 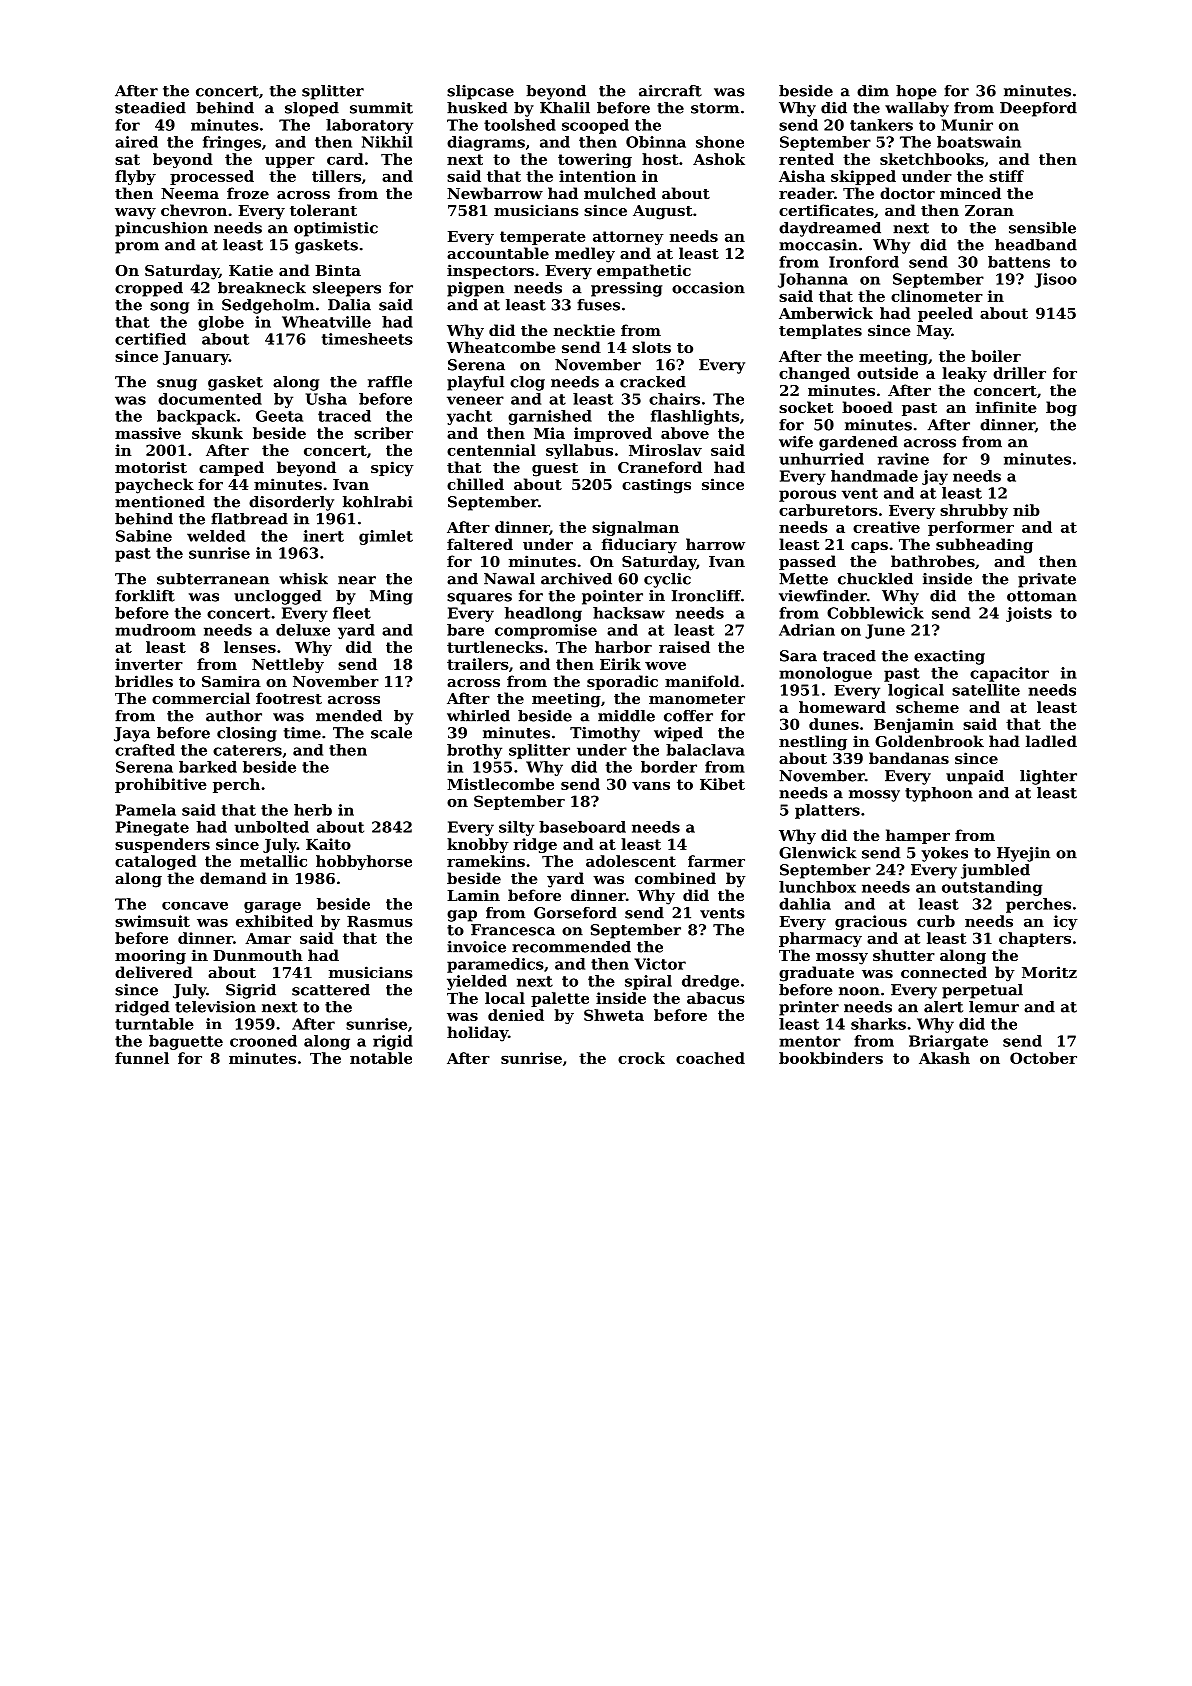 What do you see at coordinates (132, 734) in the document?
I see `Jaya` at bounding box center [132, 734].
